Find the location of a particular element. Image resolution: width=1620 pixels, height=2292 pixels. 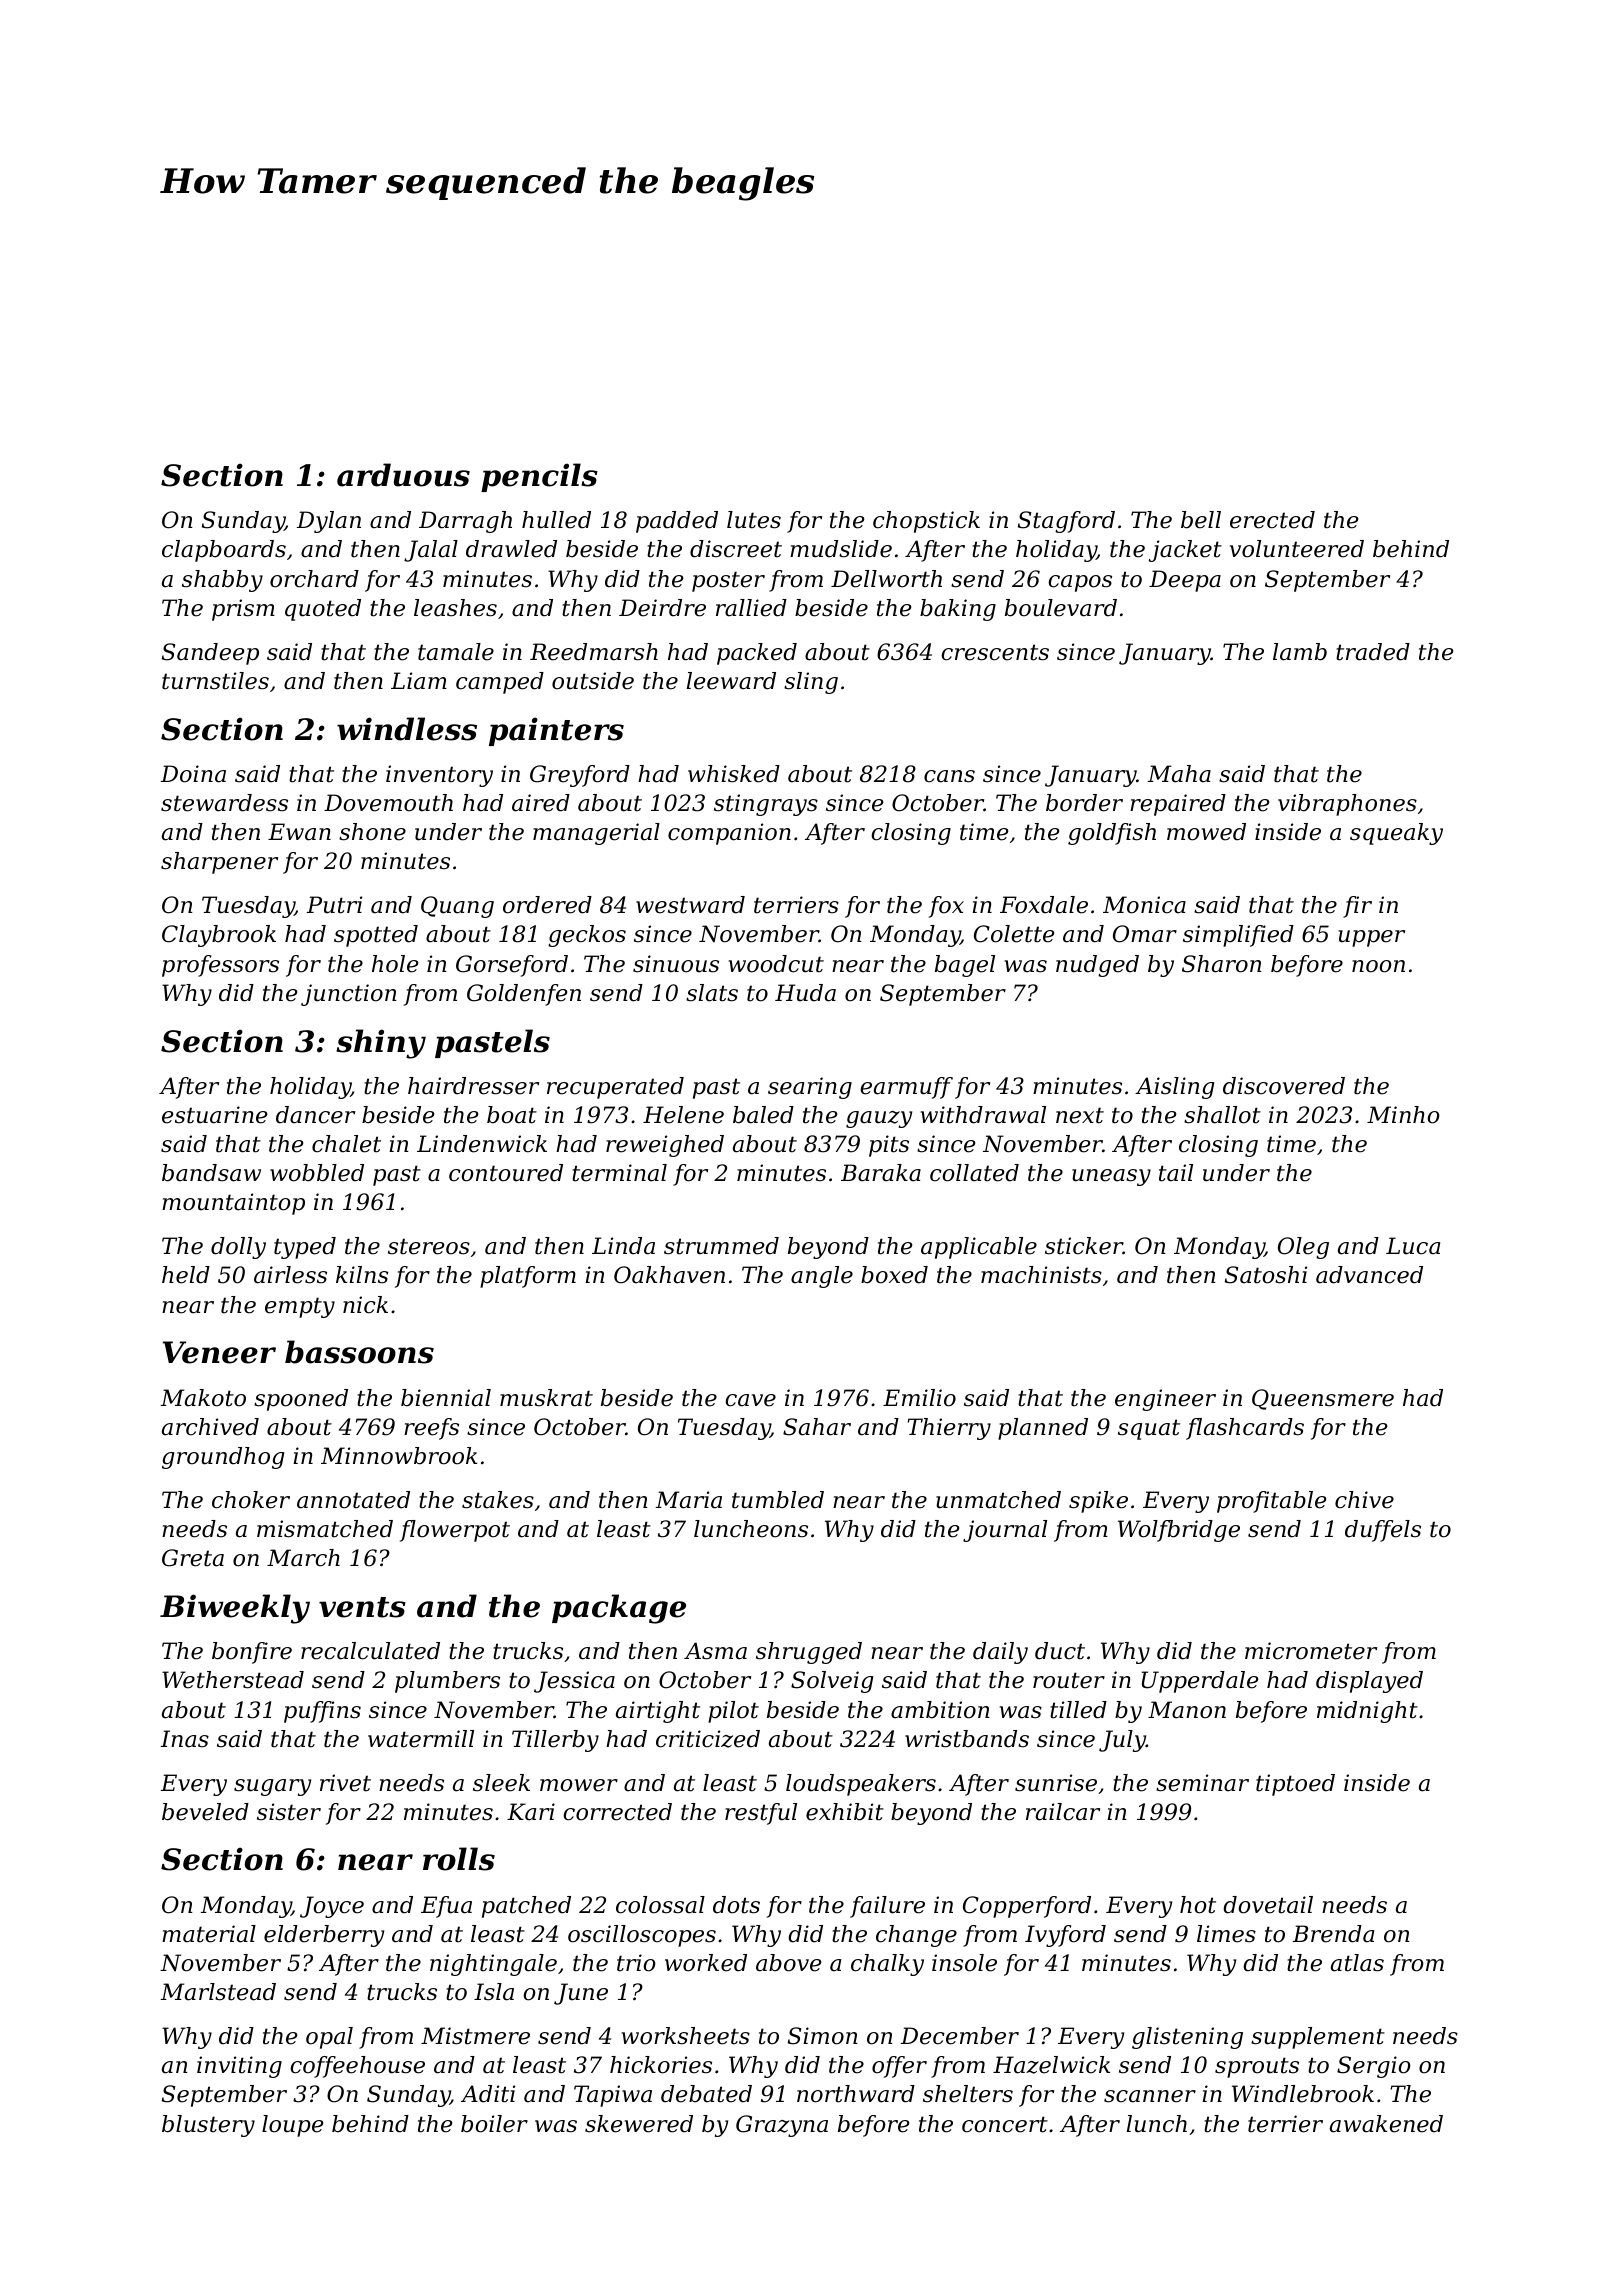

Sandeep is located at coordinates (210, 654).
